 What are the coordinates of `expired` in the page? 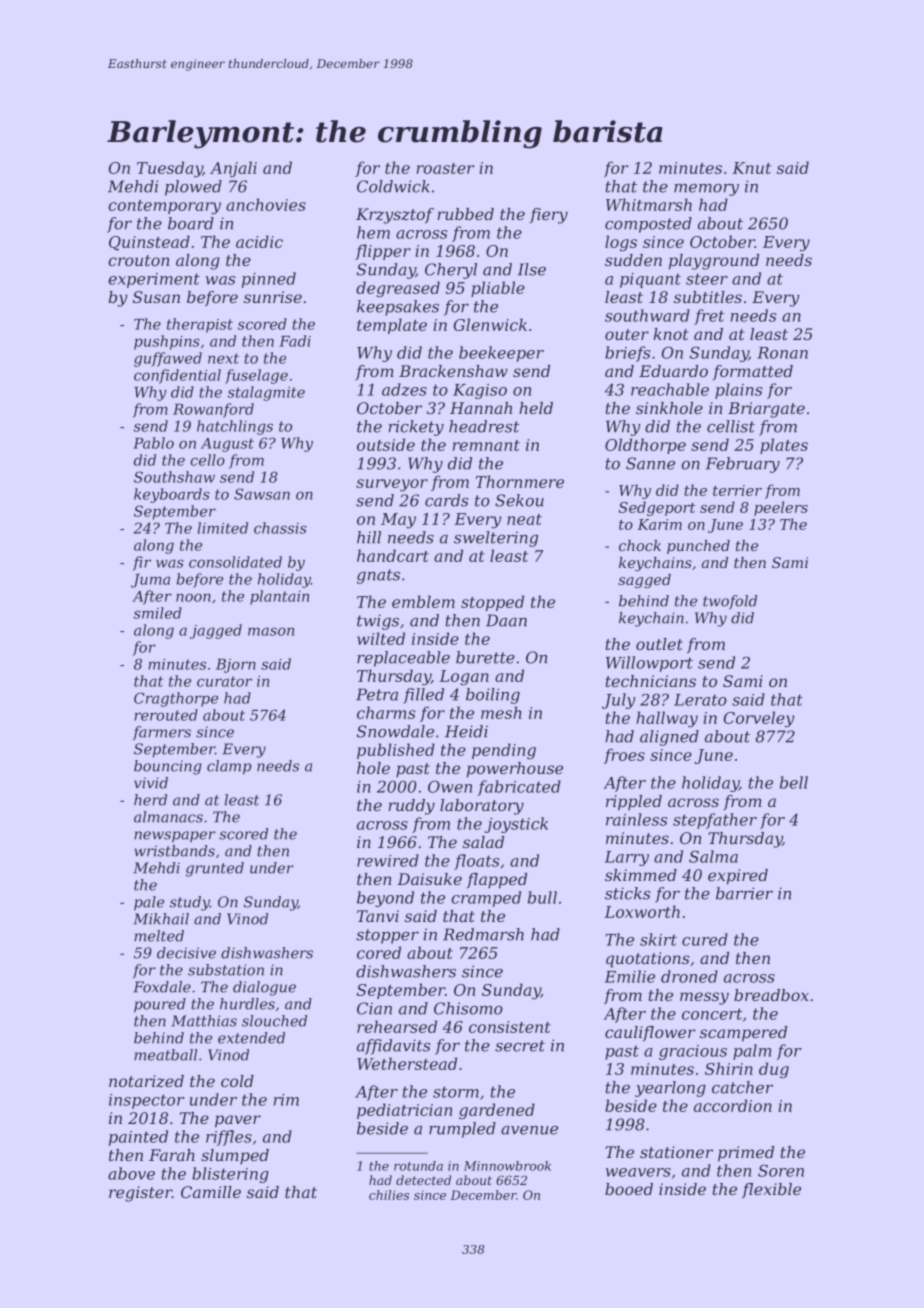 It's located at (738, 877).
